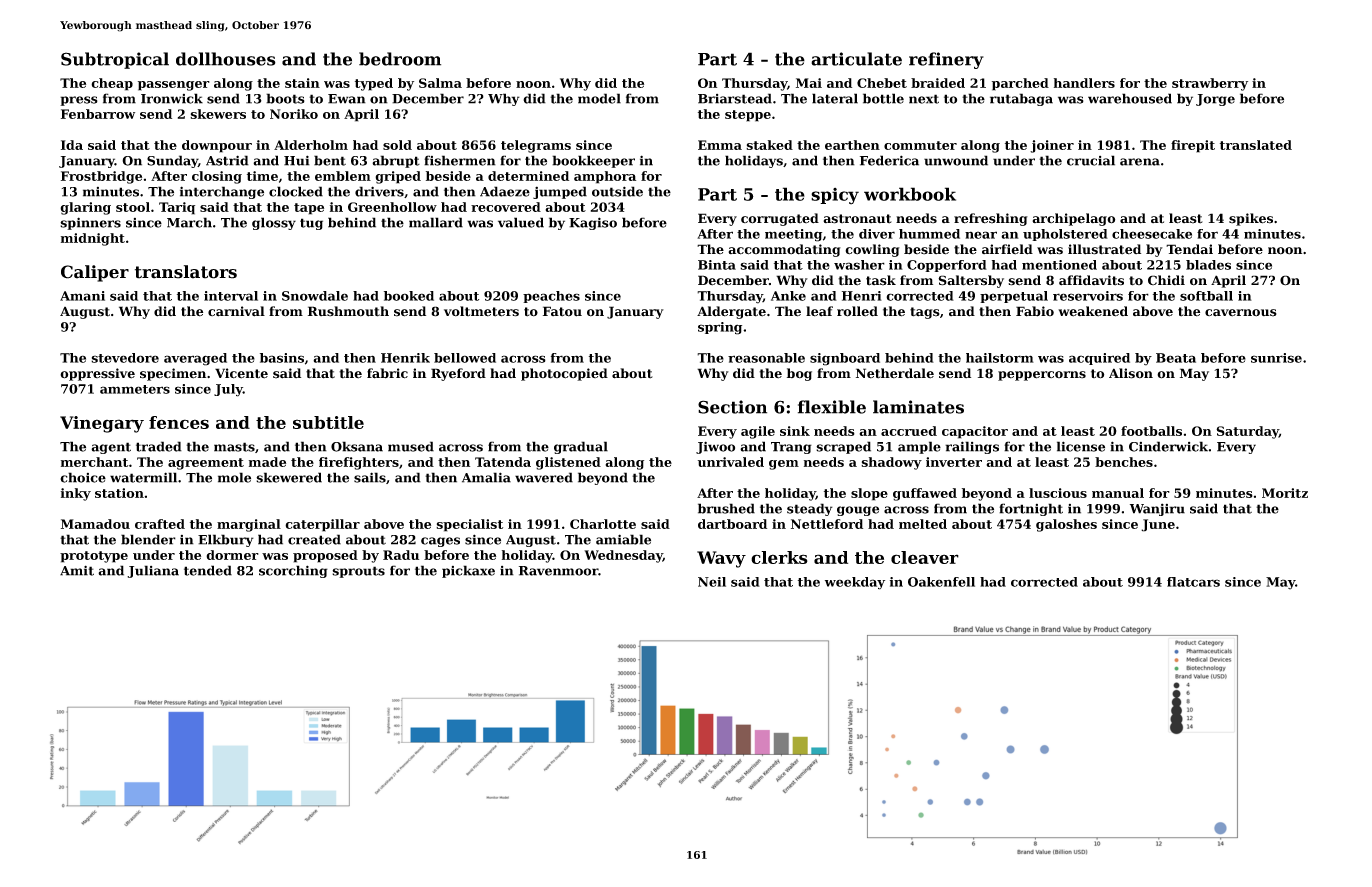 Image resolution: width=1372 pixels, height=887 pixels. What do you see at coordinates (748, 116) in the page?
I see `steppe` at bounding box center [748, 116].
